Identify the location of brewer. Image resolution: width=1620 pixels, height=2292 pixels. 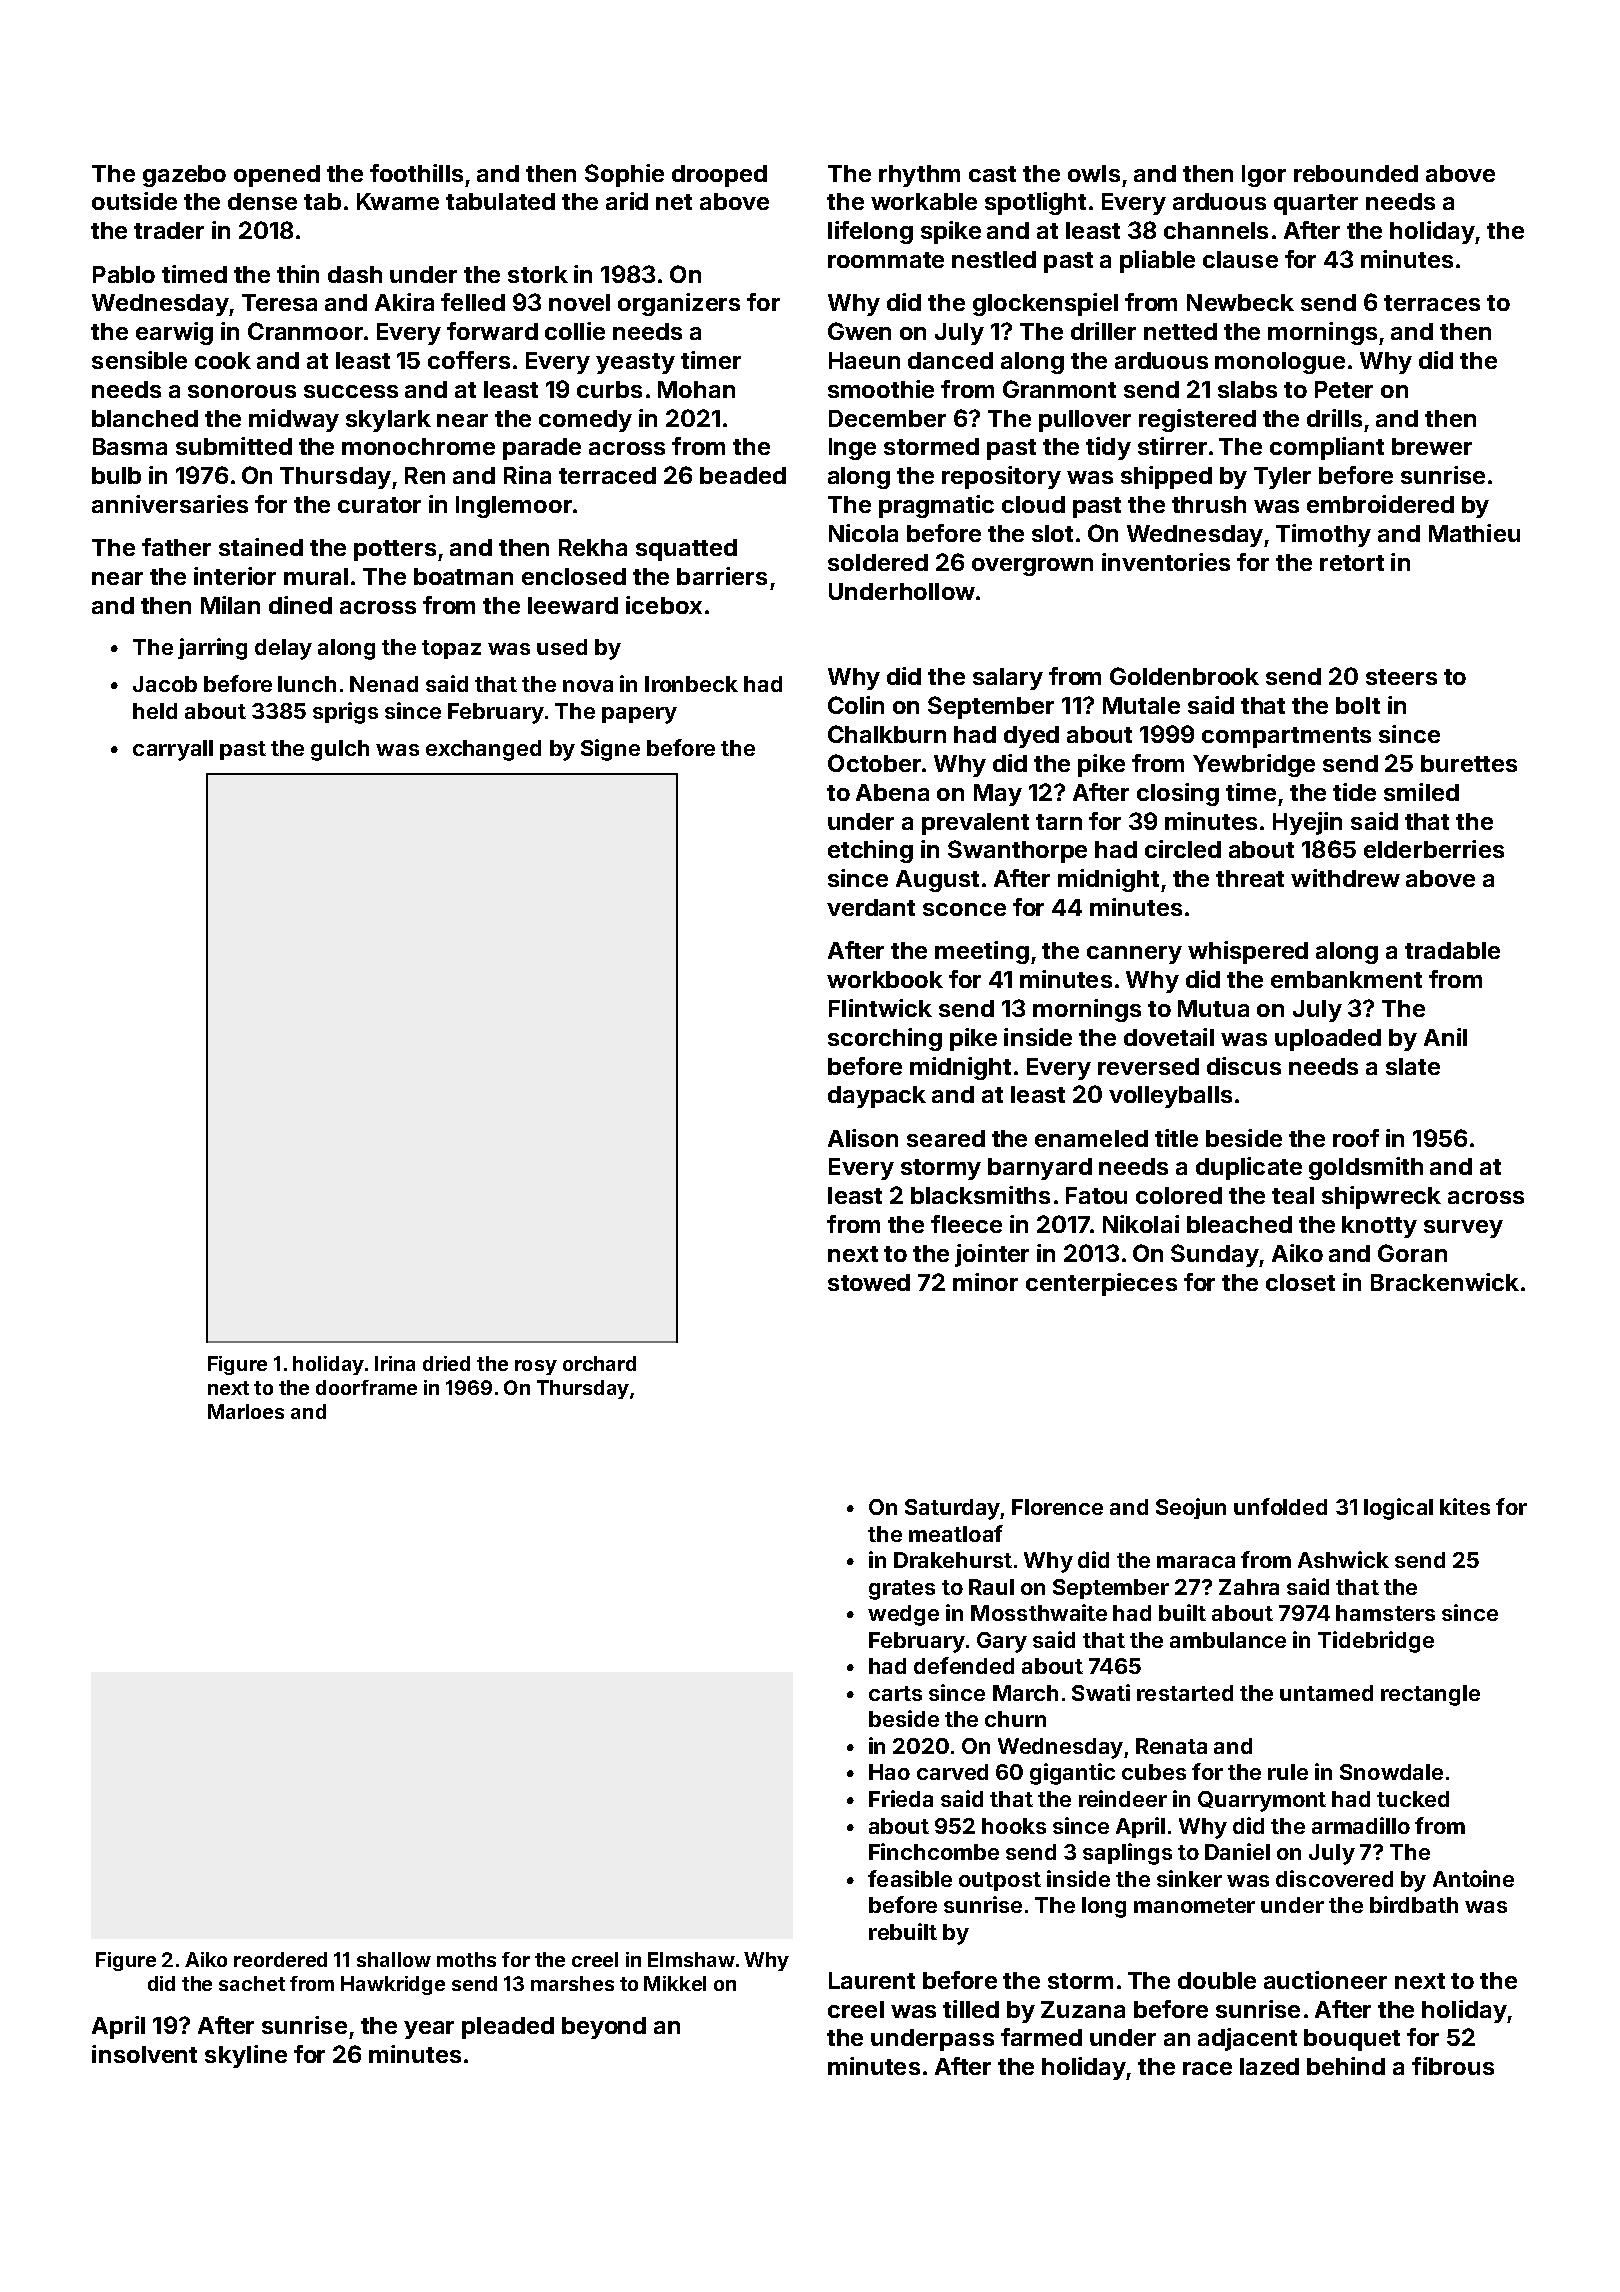
(1432, 446).
